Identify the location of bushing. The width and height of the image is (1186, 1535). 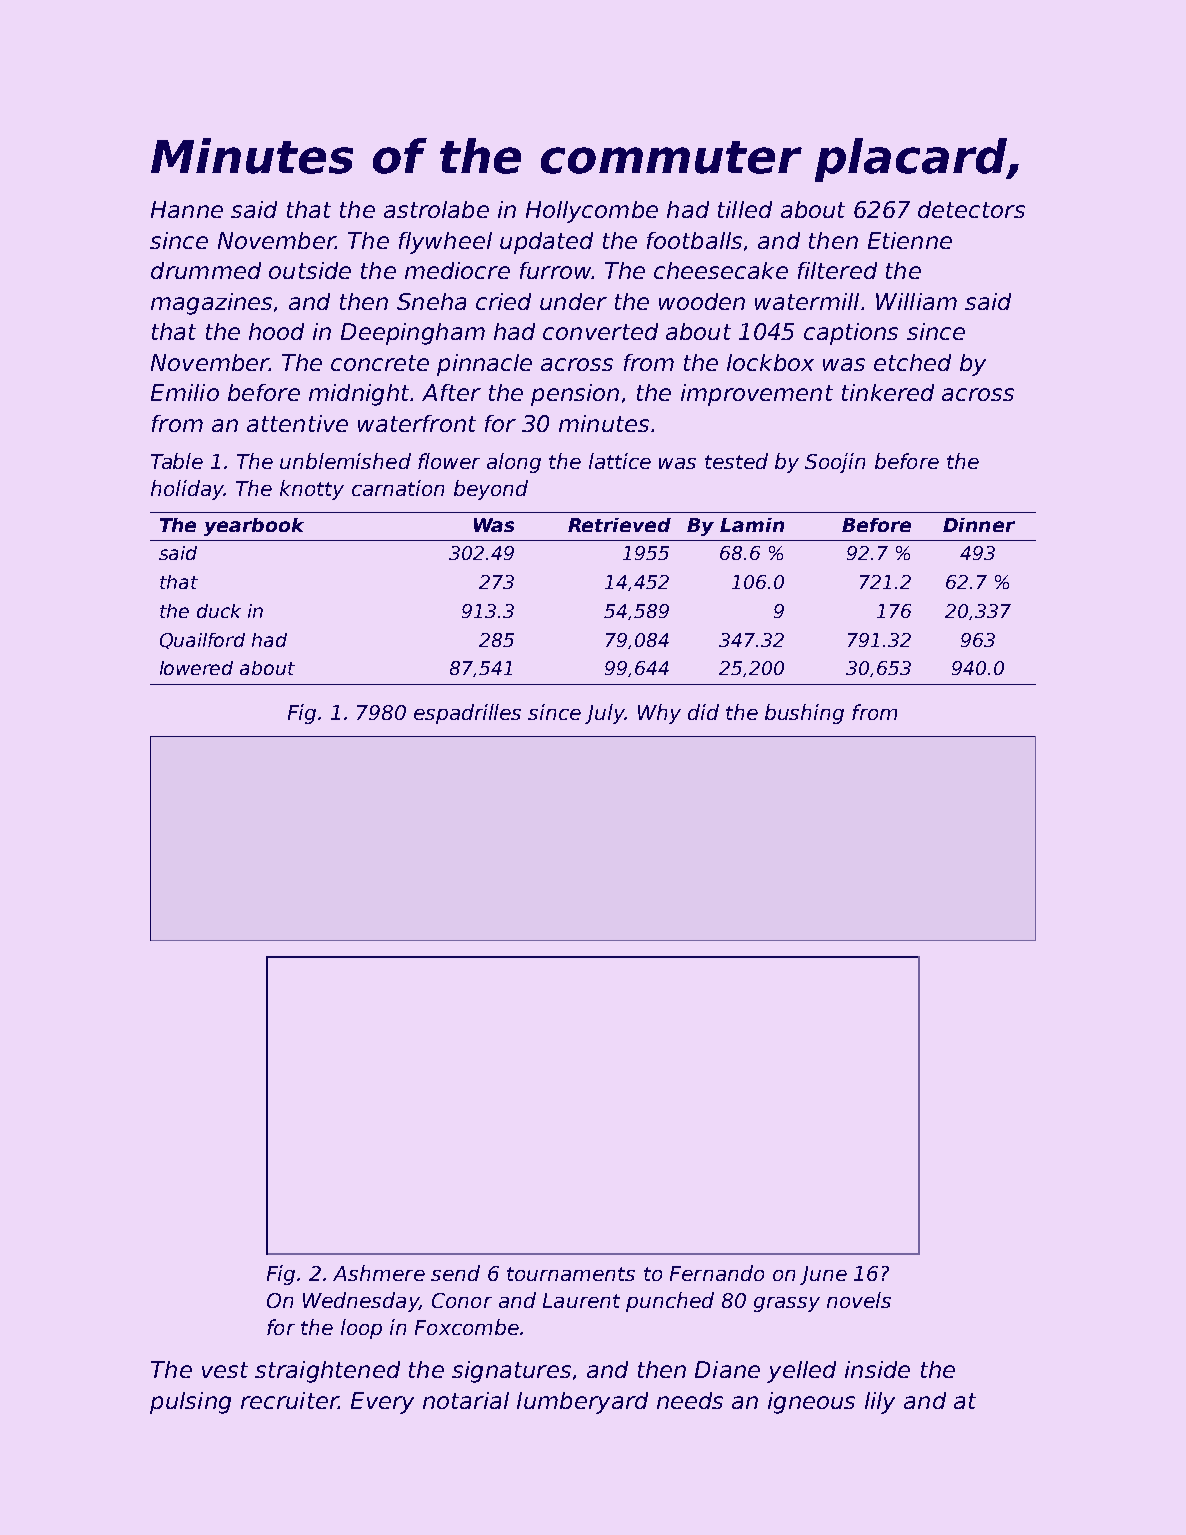
(804, 714).
